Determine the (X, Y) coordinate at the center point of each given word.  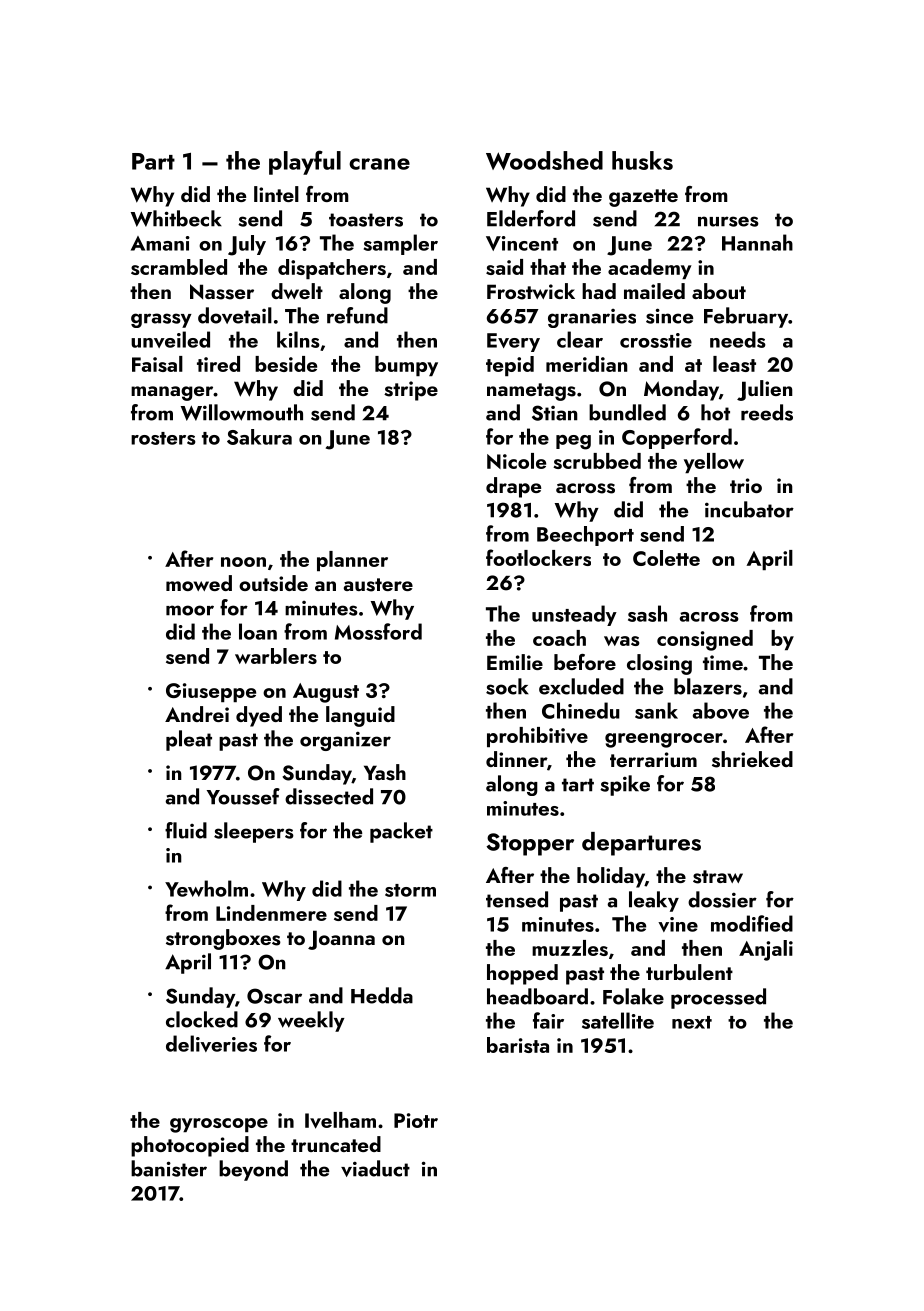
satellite (618, 1020)
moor (190, 610)
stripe (411, 391)
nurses (728, 221)
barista (518, 1045)
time (723, 662)
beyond (253, 1170)
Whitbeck (176, 218)
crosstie (656, 340)
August (326, 693)
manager (172, 393)
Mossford (378, 631)
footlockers (538, 557)
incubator (749, 509)
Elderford (531, 218)
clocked (202, 1019)
